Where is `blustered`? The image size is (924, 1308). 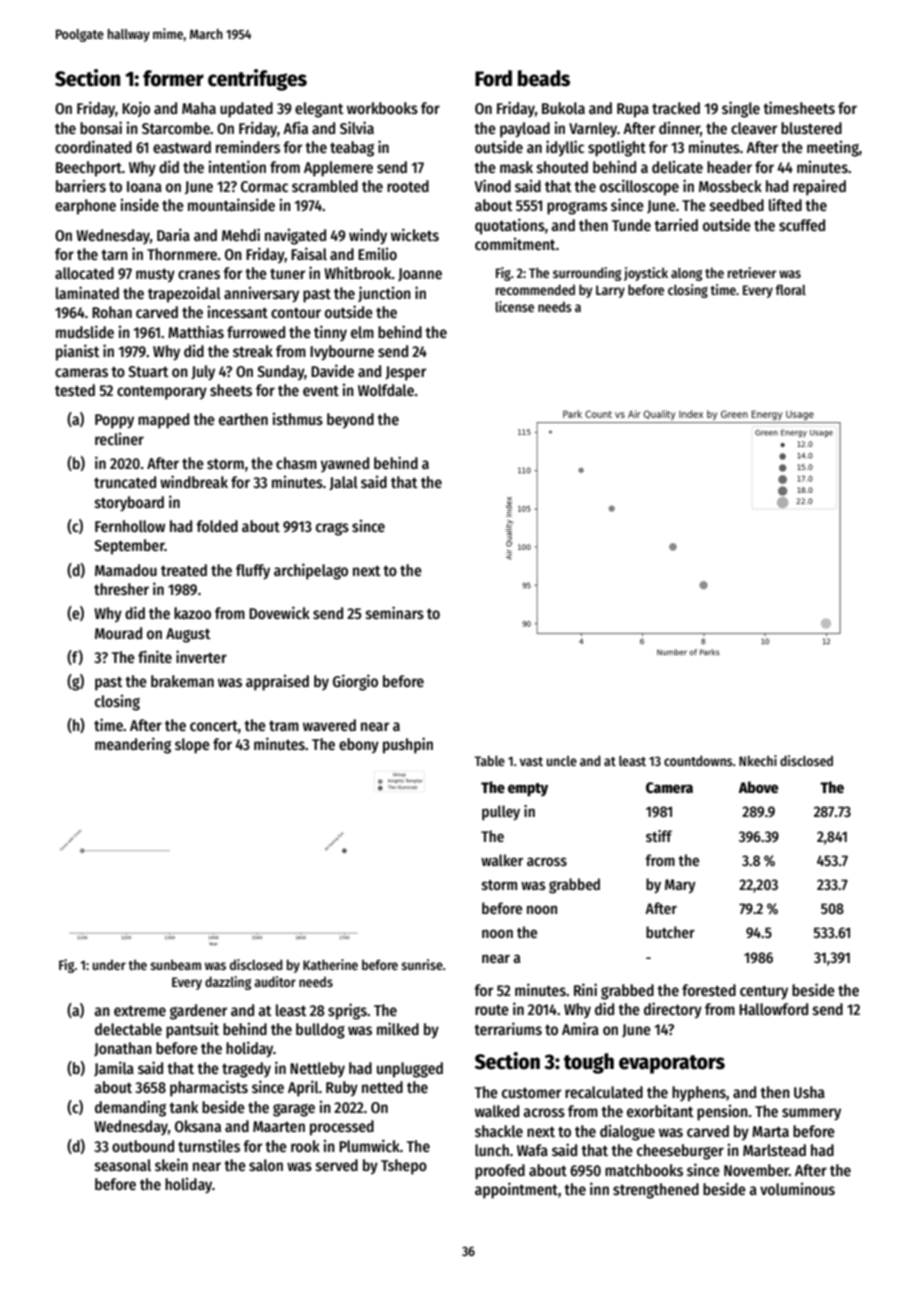
blustered is located at coordinates (811, 128).
